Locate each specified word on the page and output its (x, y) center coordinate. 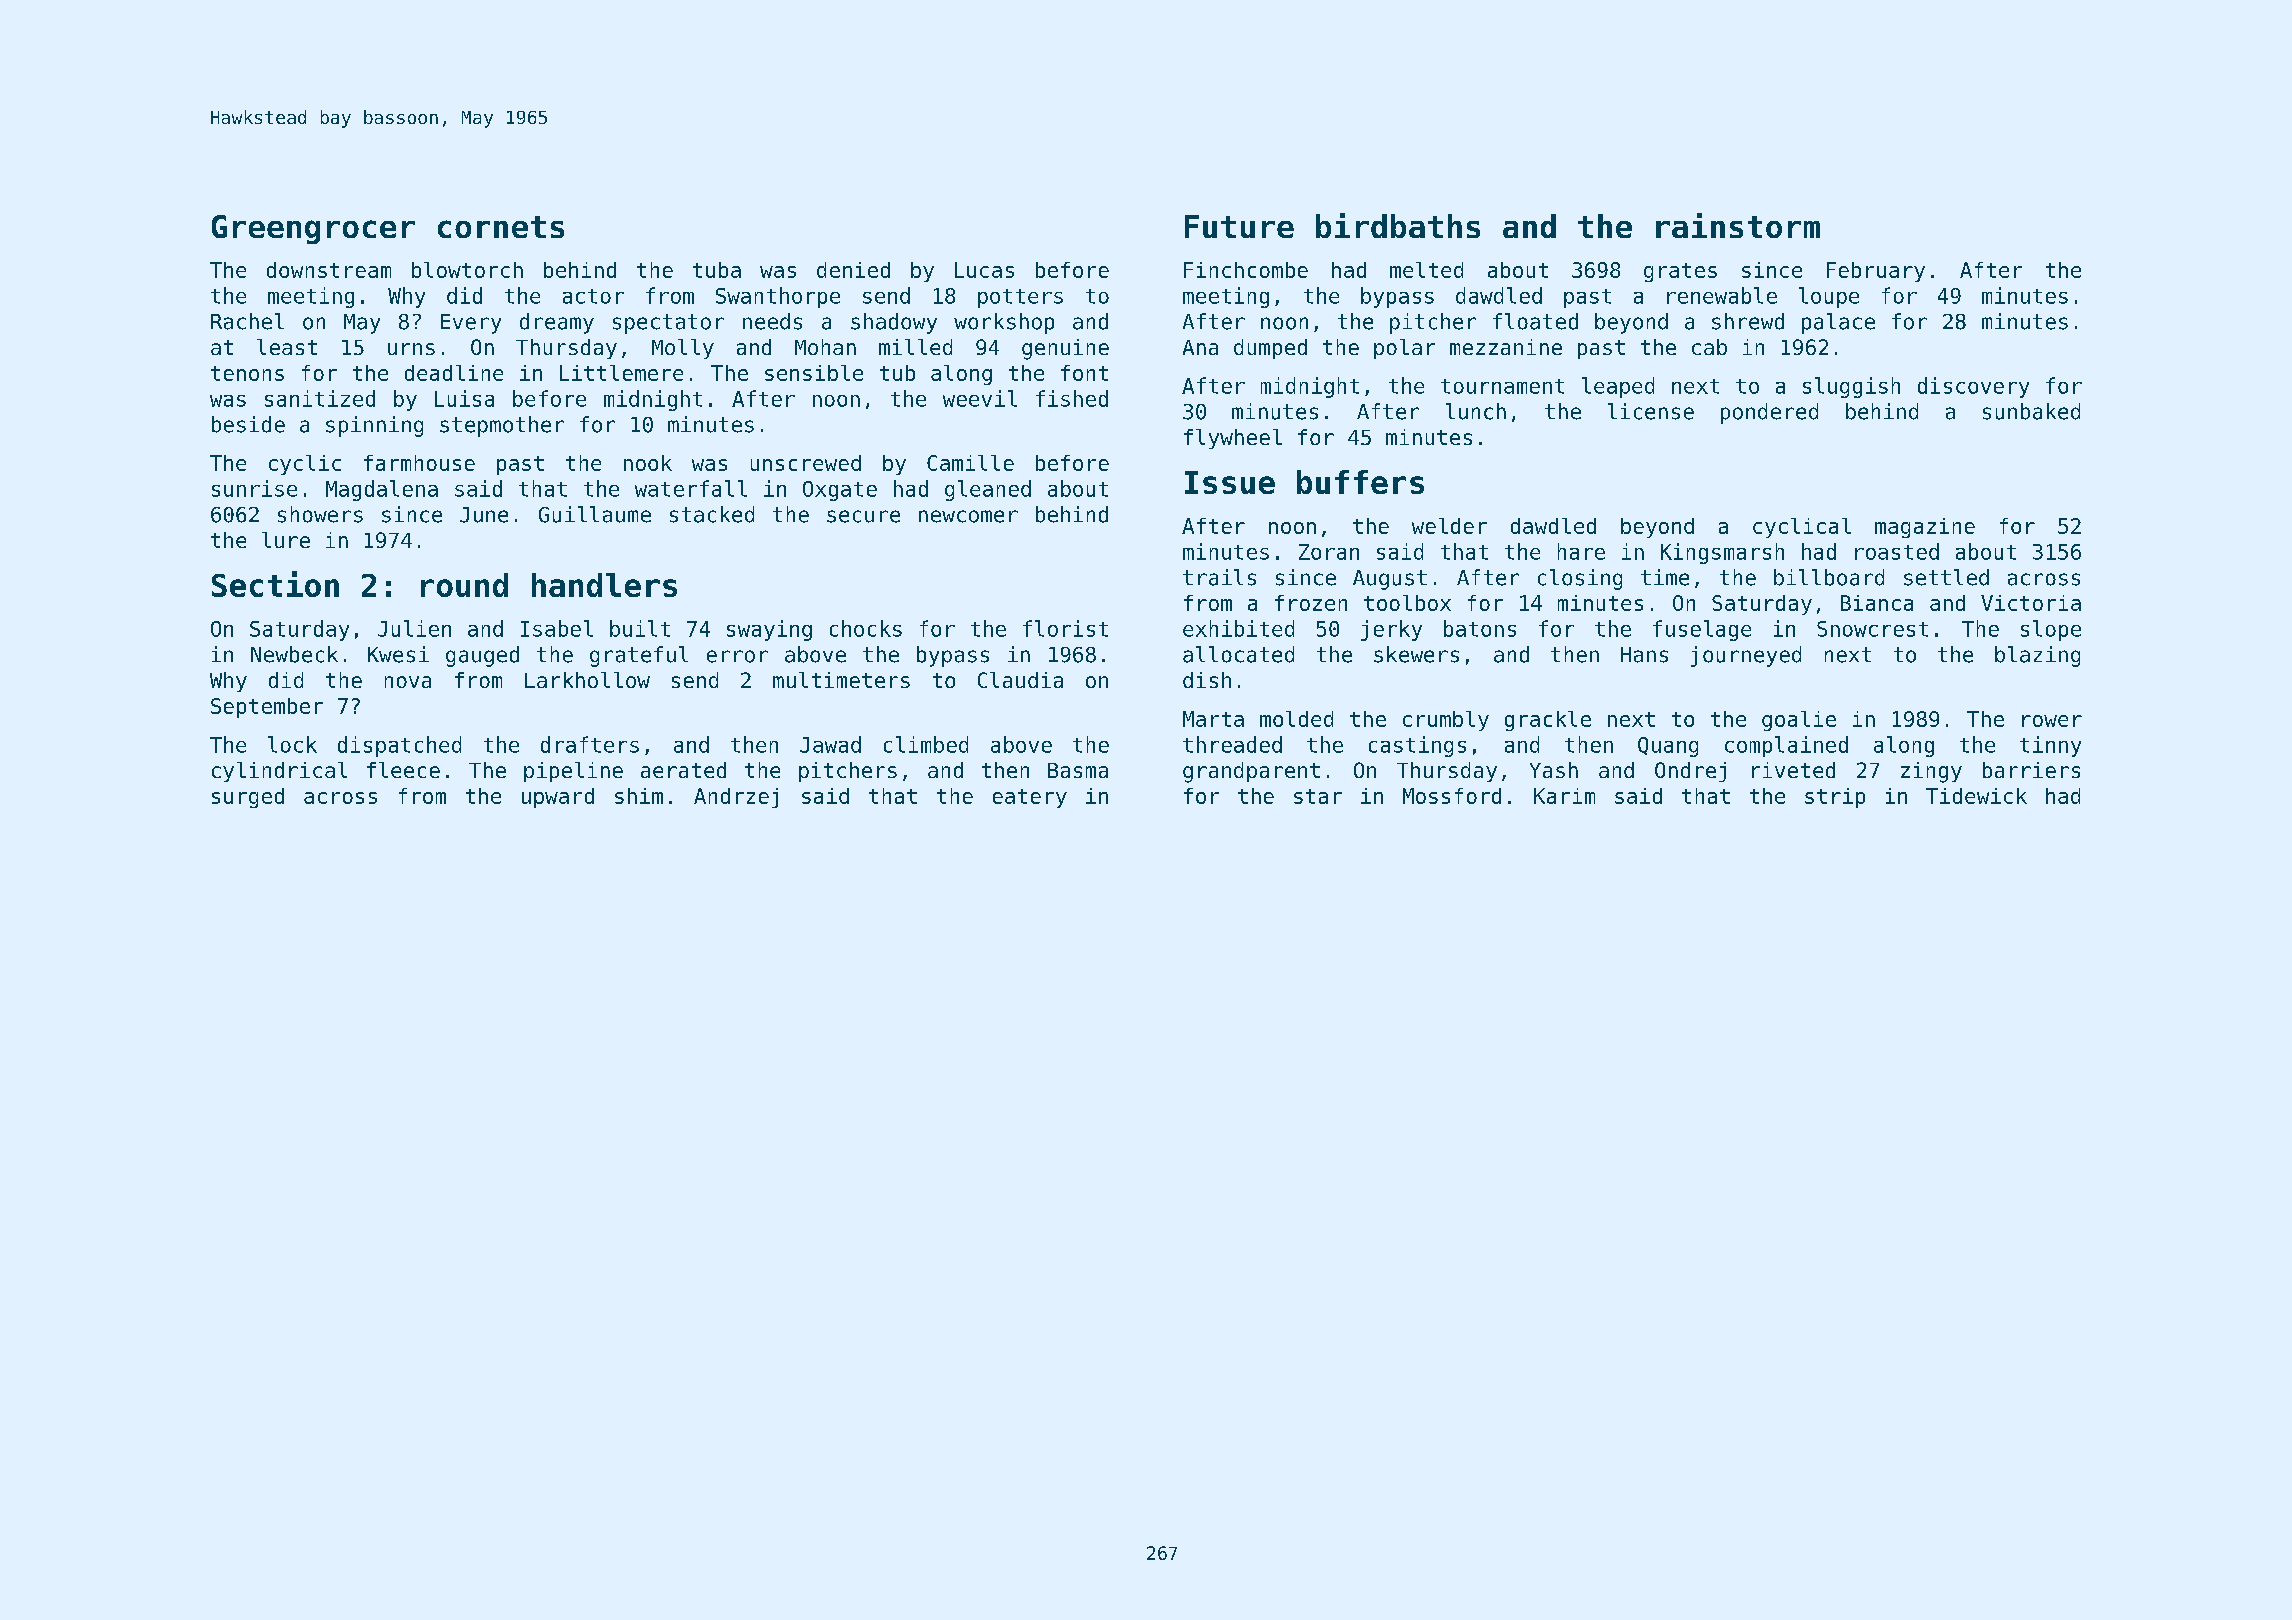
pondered (1769, 413)
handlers (604, 585)
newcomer (968, 516)
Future (1239, 226)
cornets (501, 227)
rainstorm (1738, 225)
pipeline (573, 772)
